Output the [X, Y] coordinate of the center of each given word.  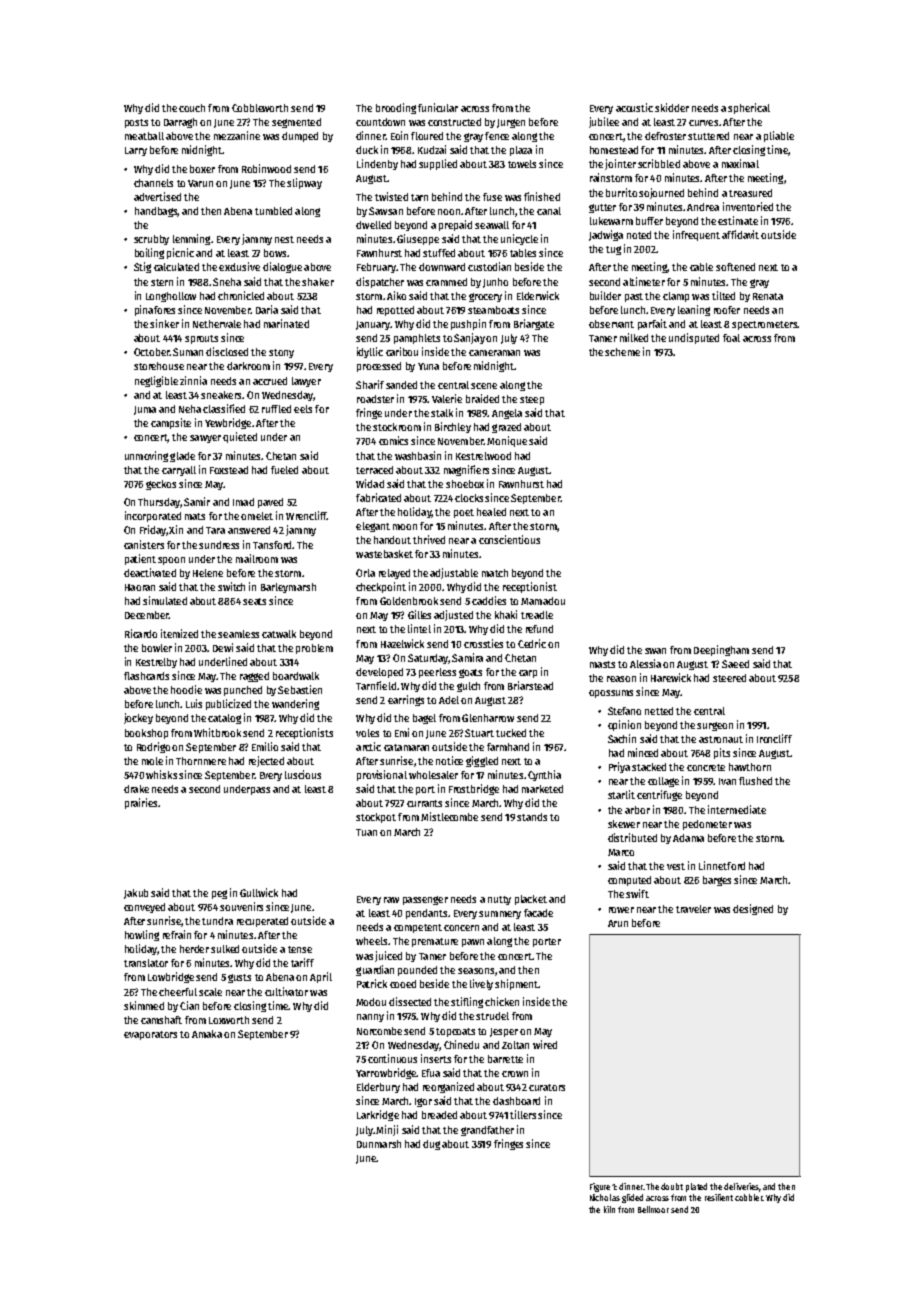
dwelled [373, 225]
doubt [672, 1186]
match [495, 573]
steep [532, 400]
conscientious [509, 539]
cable [701, 267]
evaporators [150, 1035]
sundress [219, 545]
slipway [304, 183]
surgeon [715, 726]
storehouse [159, 366]
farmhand [508, 747]
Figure [600, 1187]
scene [484, 386]
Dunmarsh [379, 1144]
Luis [194, 703]
